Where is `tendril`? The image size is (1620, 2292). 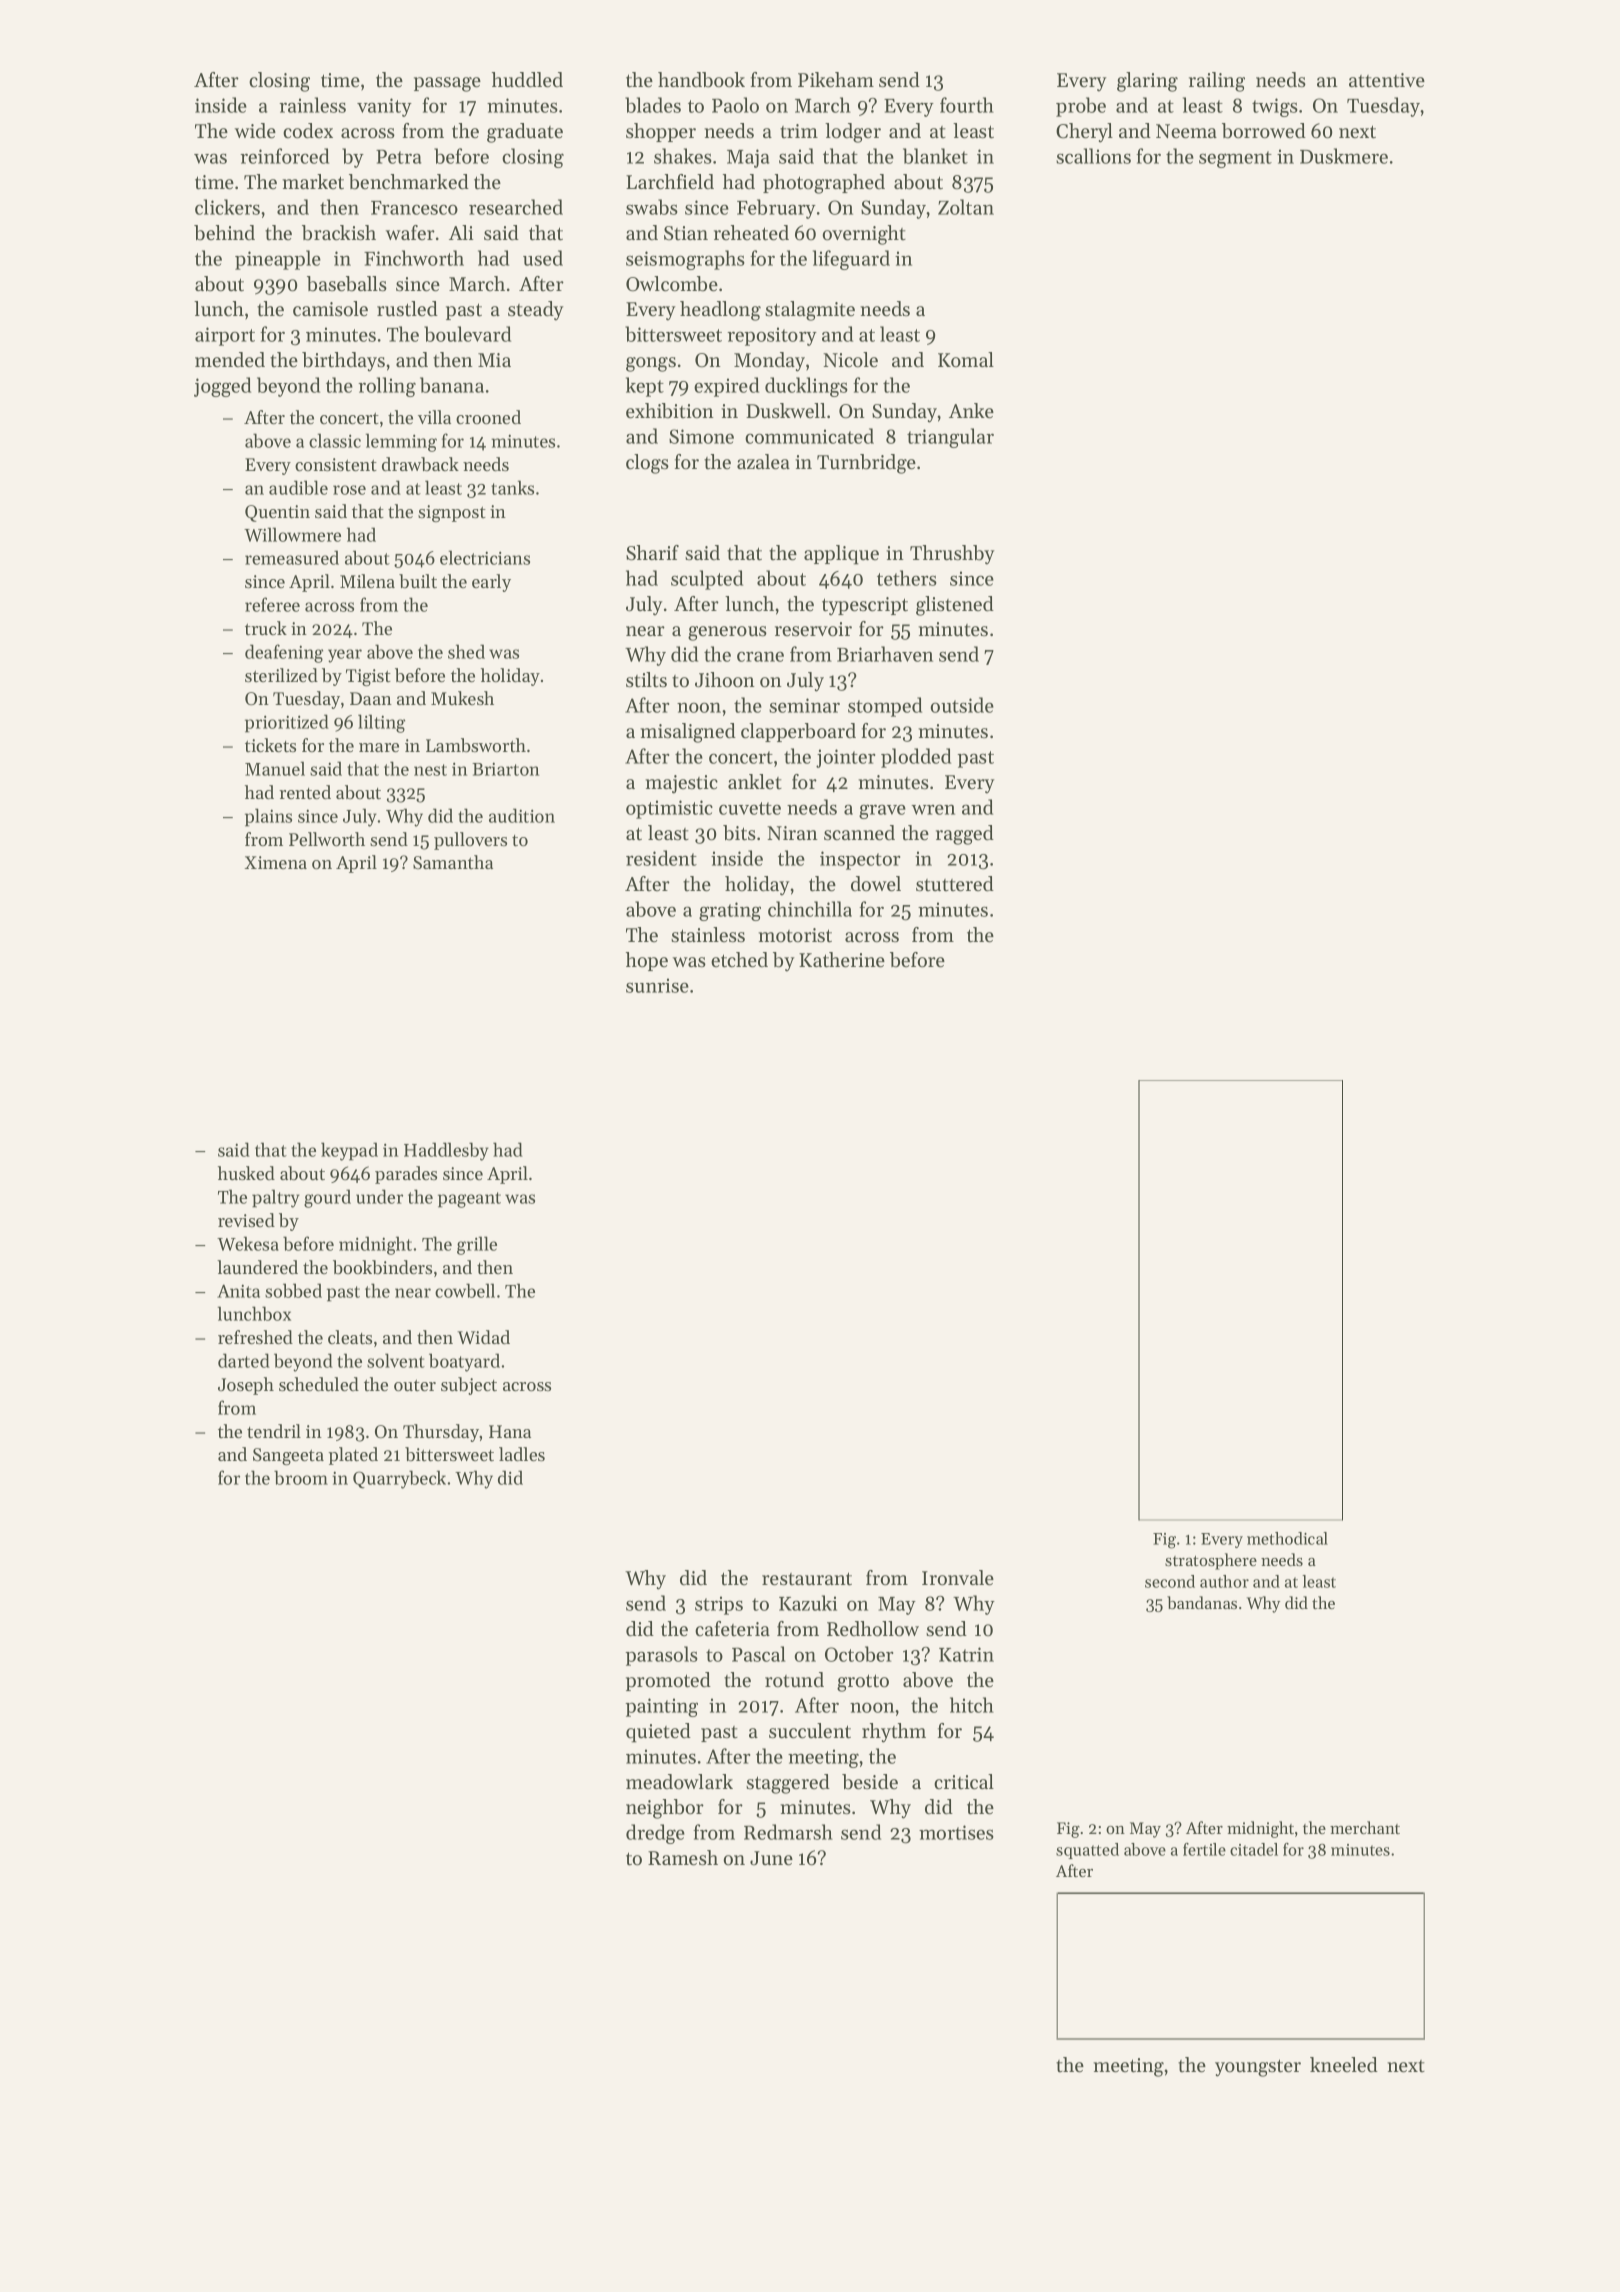 tendril is located at coordinates (274, 1431).
